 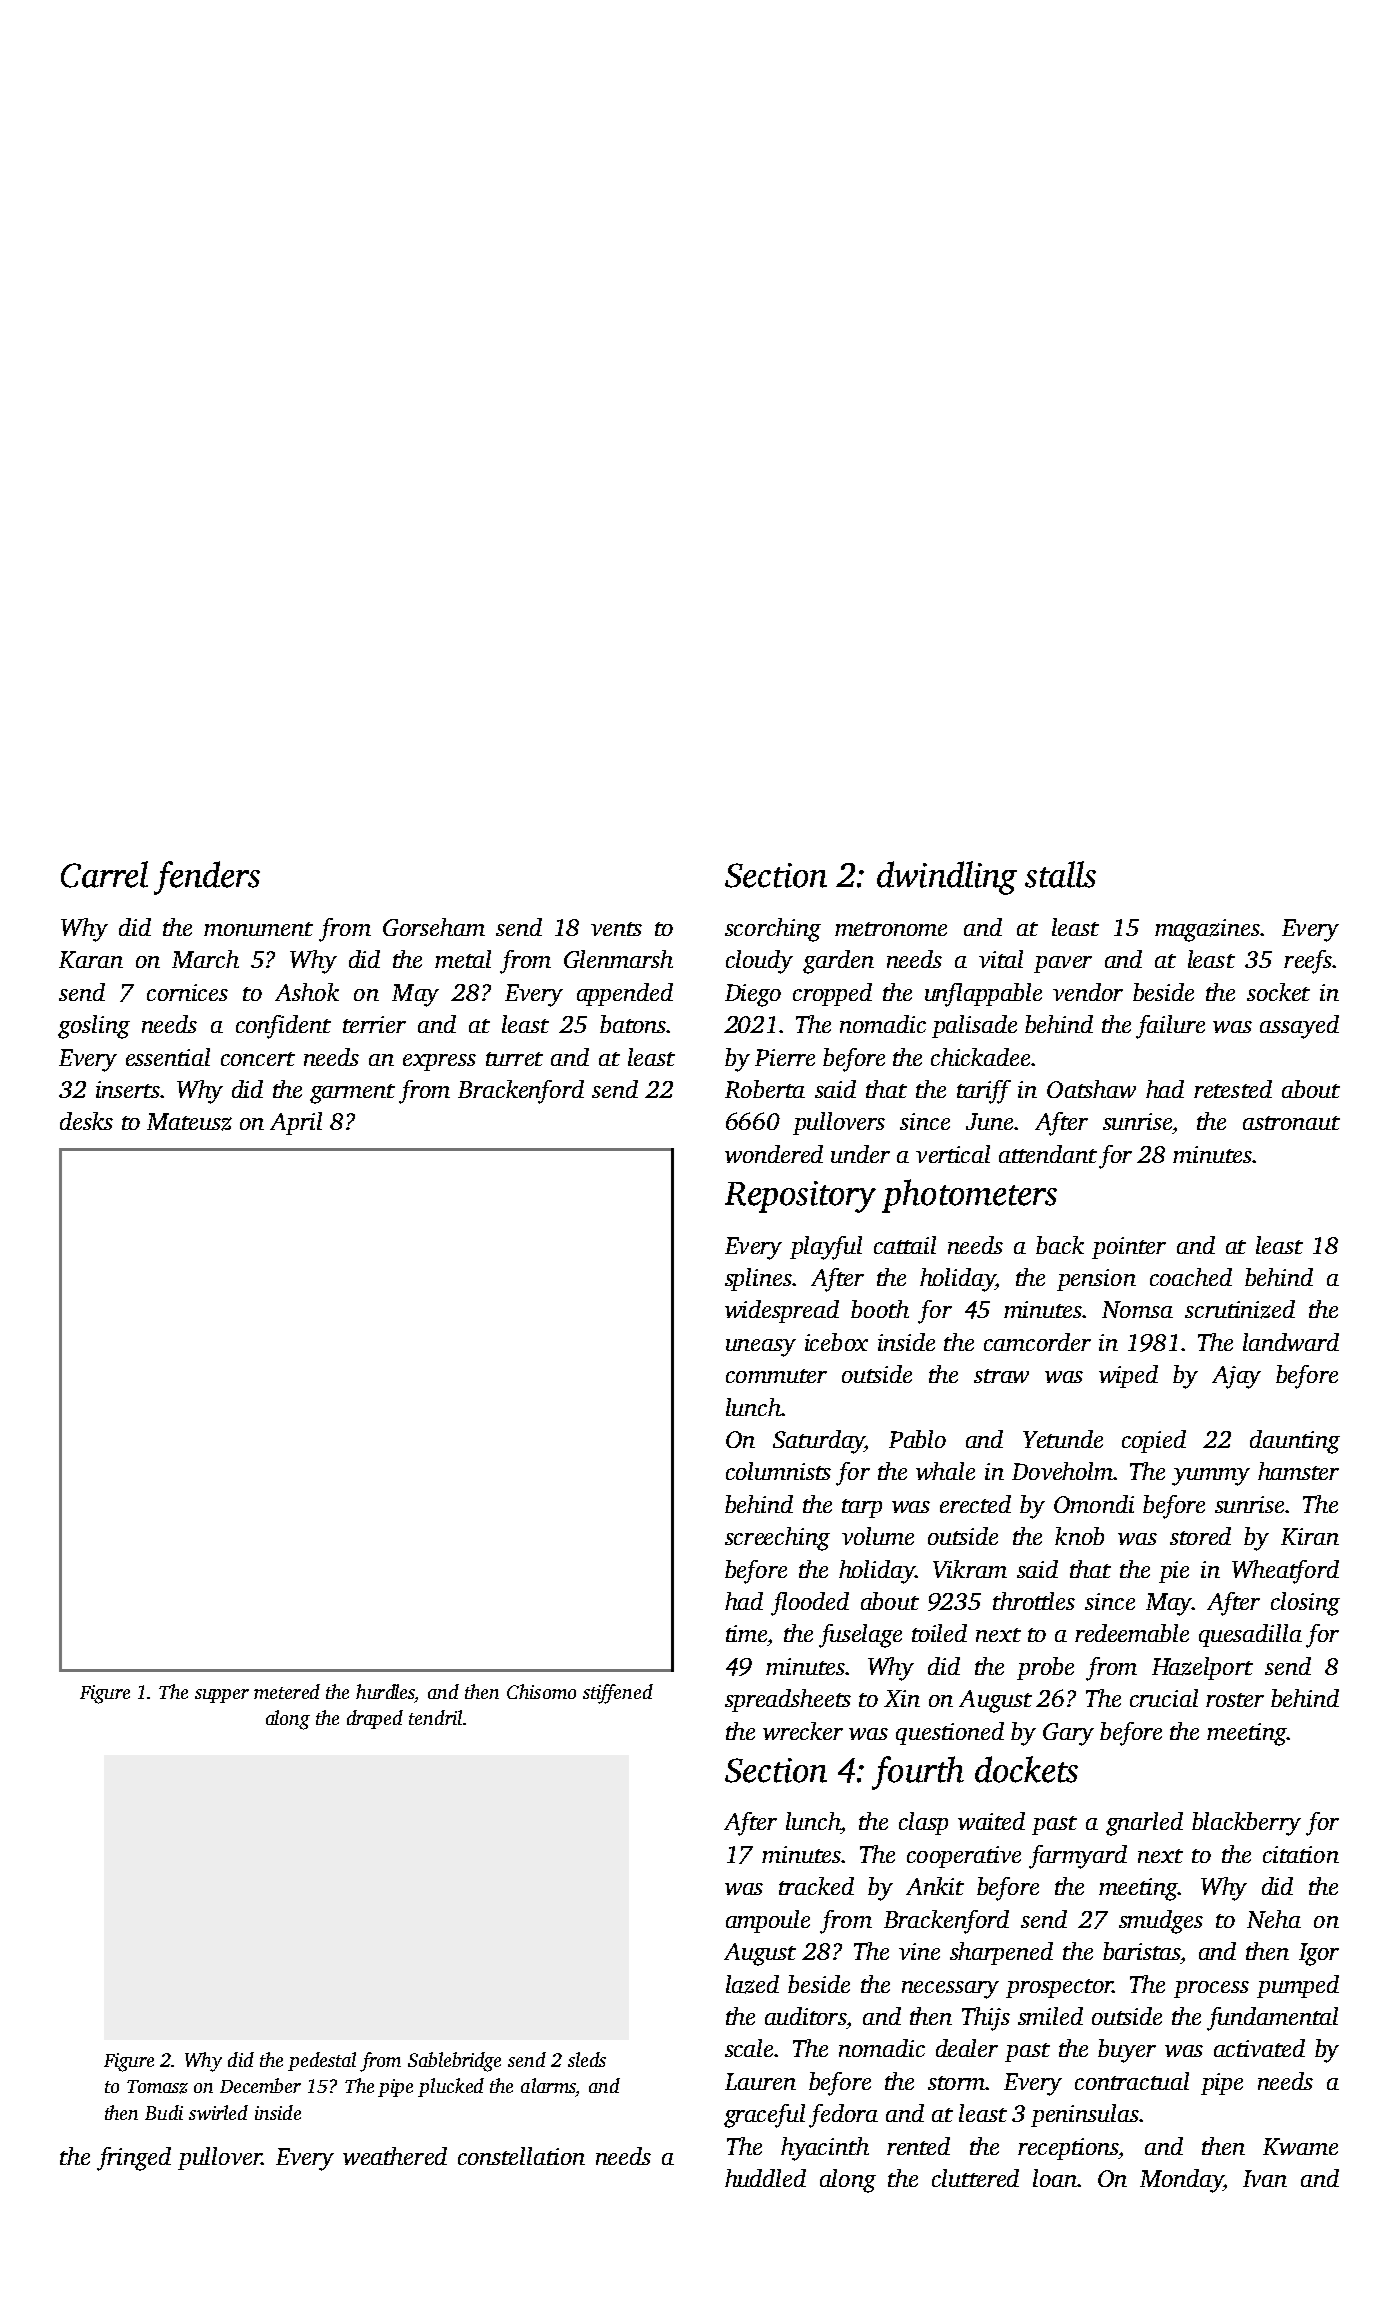 What do you see at coordinates (1063, 964) in the screenshot?
I see `paver` at bounding box center [1063, 964].
